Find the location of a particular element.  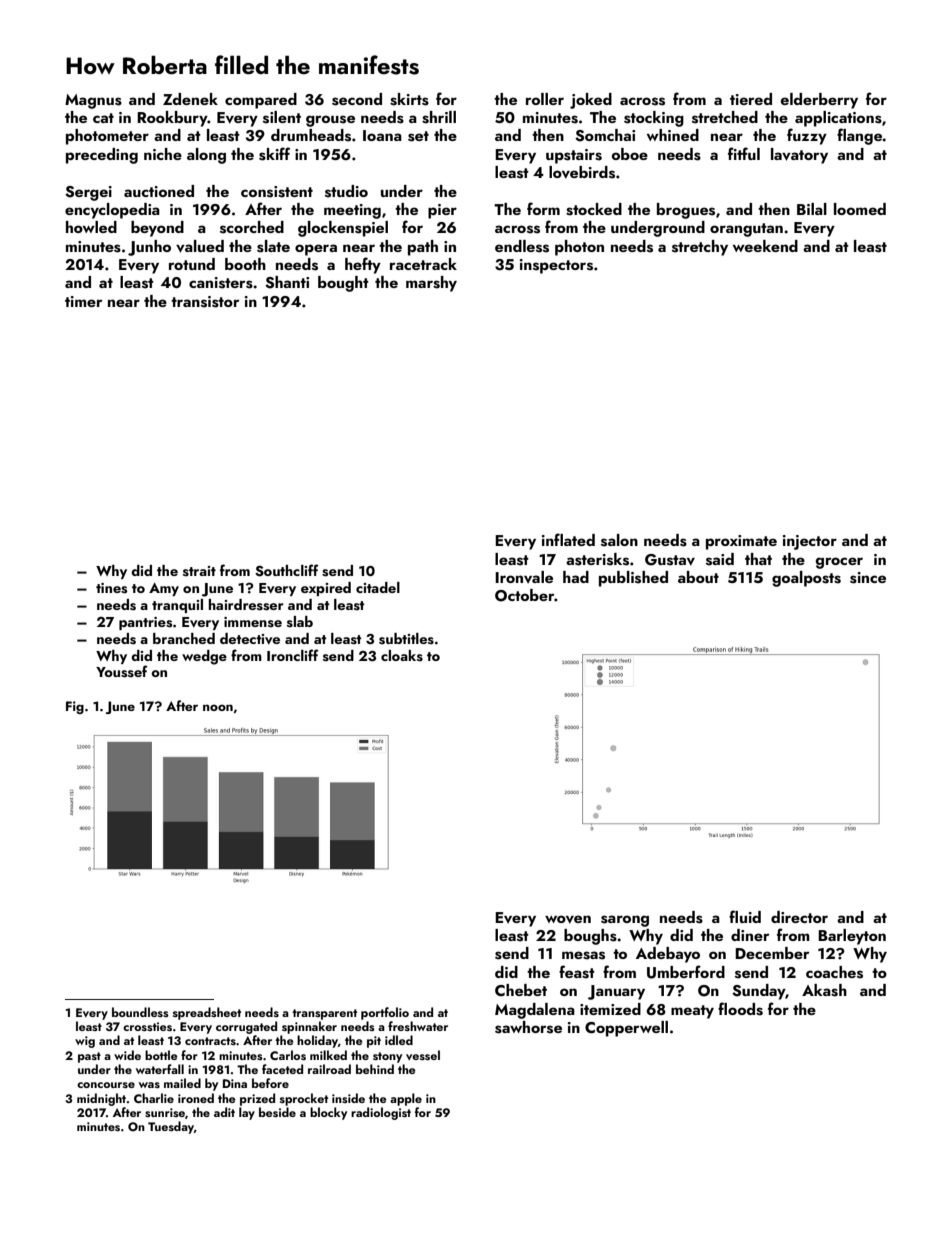

howled is located at coordinates (91, 227).
